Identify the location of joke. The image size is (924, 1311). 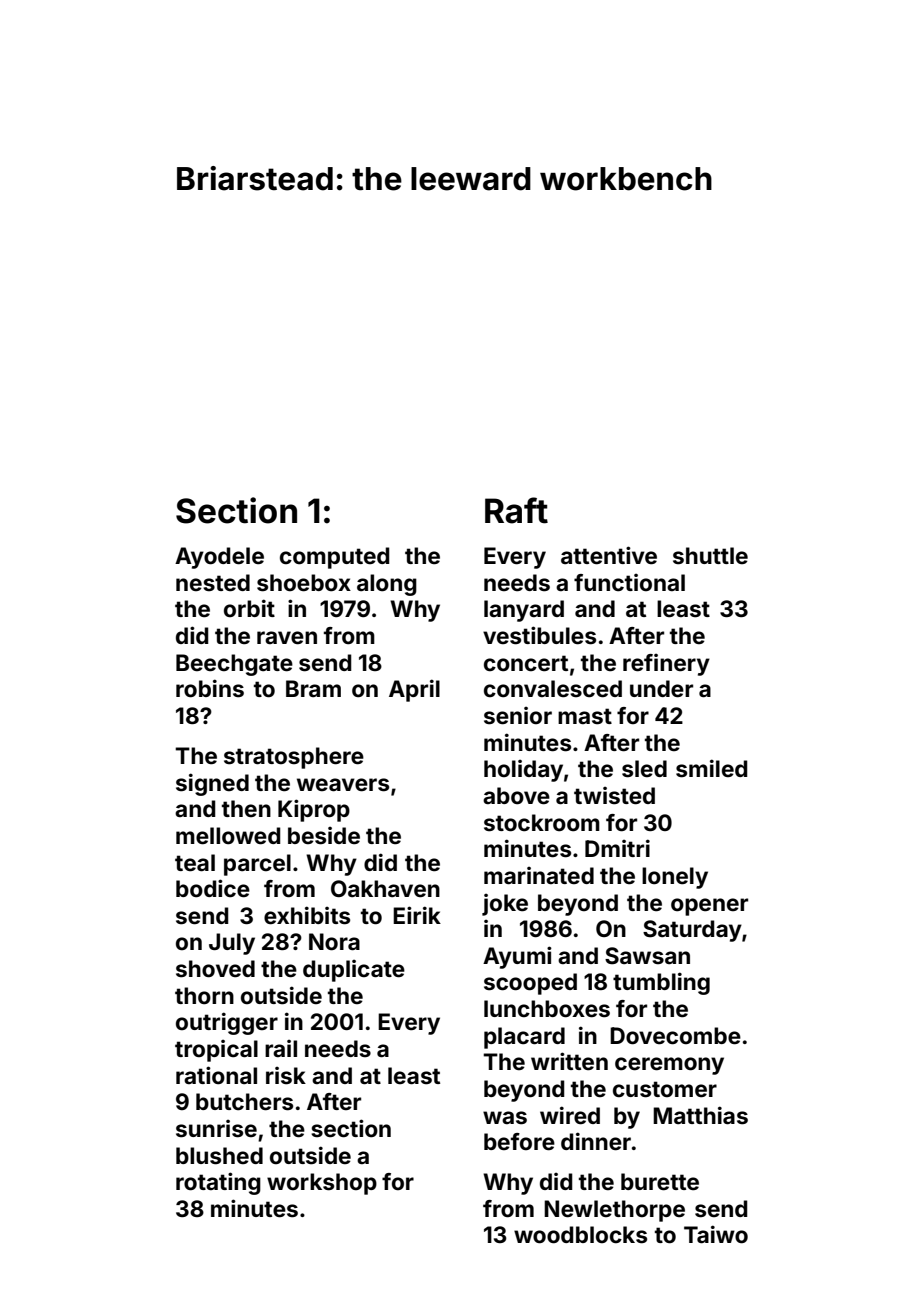
(505, 905).
